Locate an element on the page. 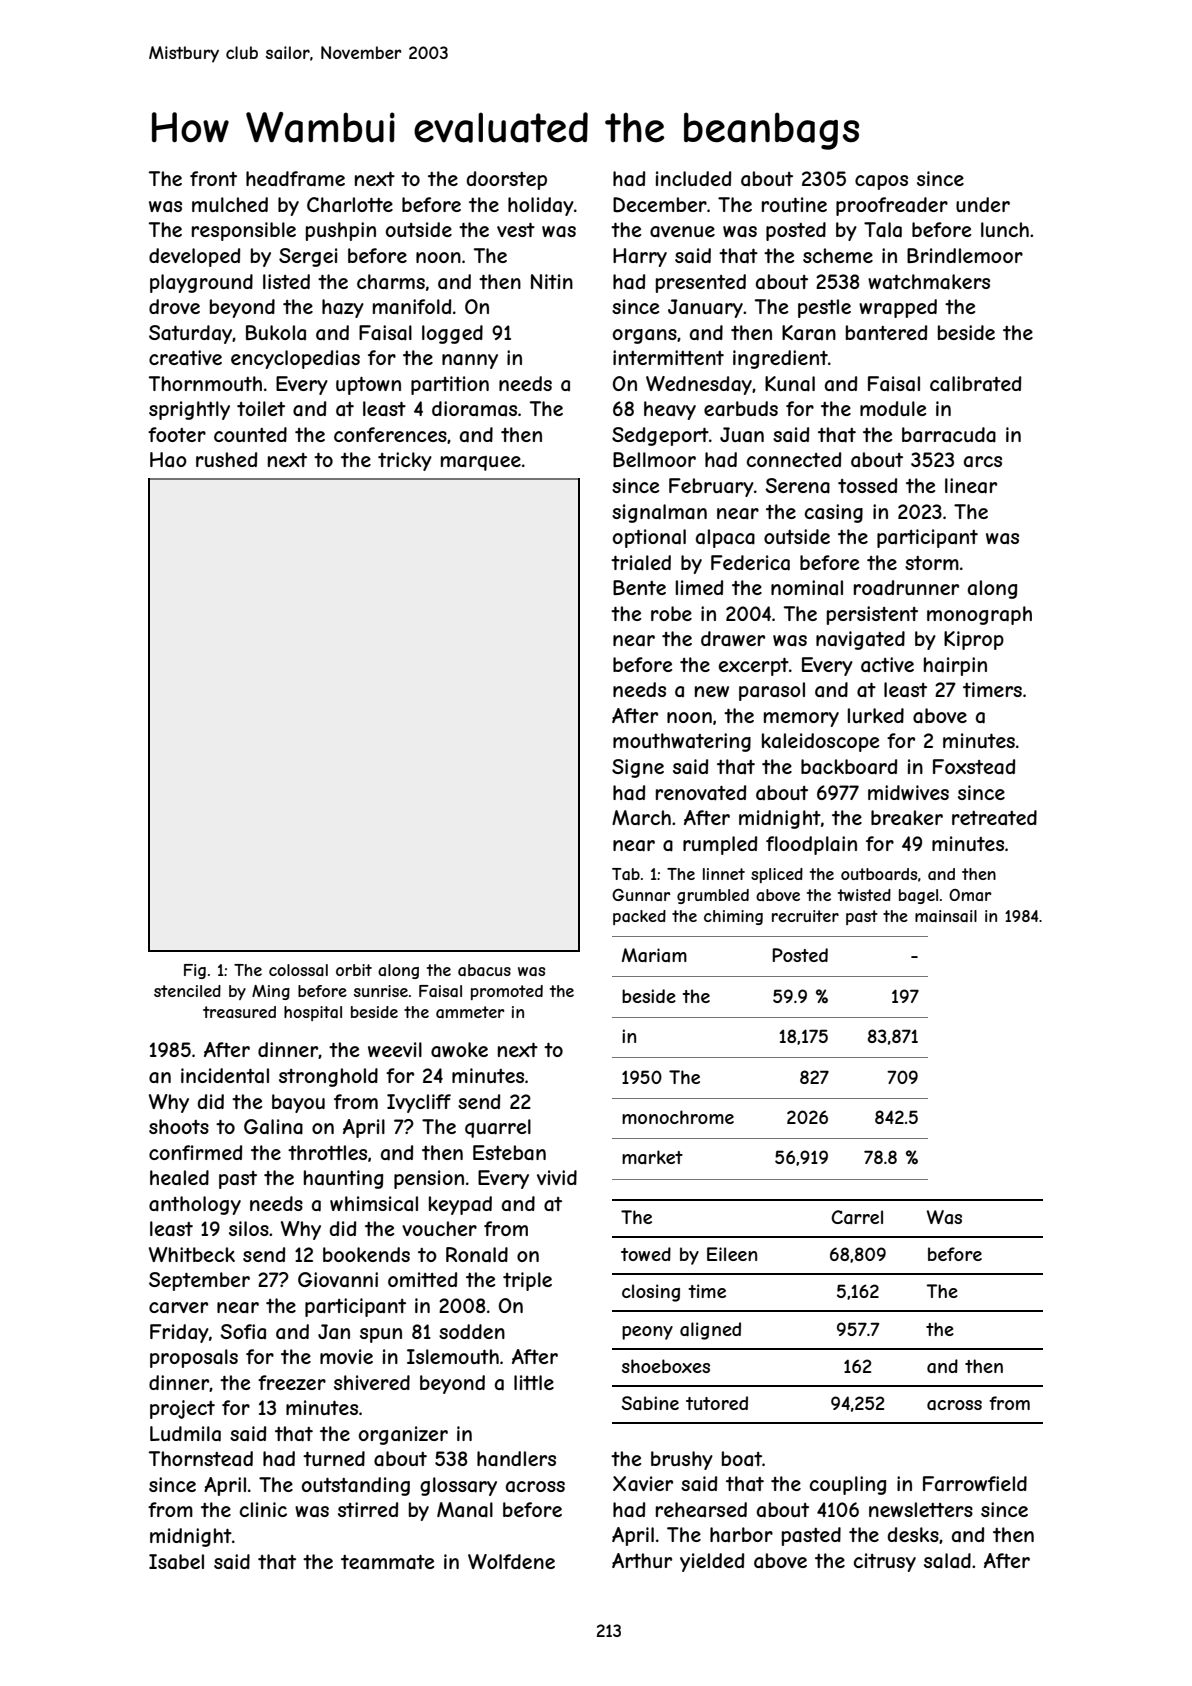 This image has height=1686, width=1192. monochrome is located at coordinates (678, 1117).
